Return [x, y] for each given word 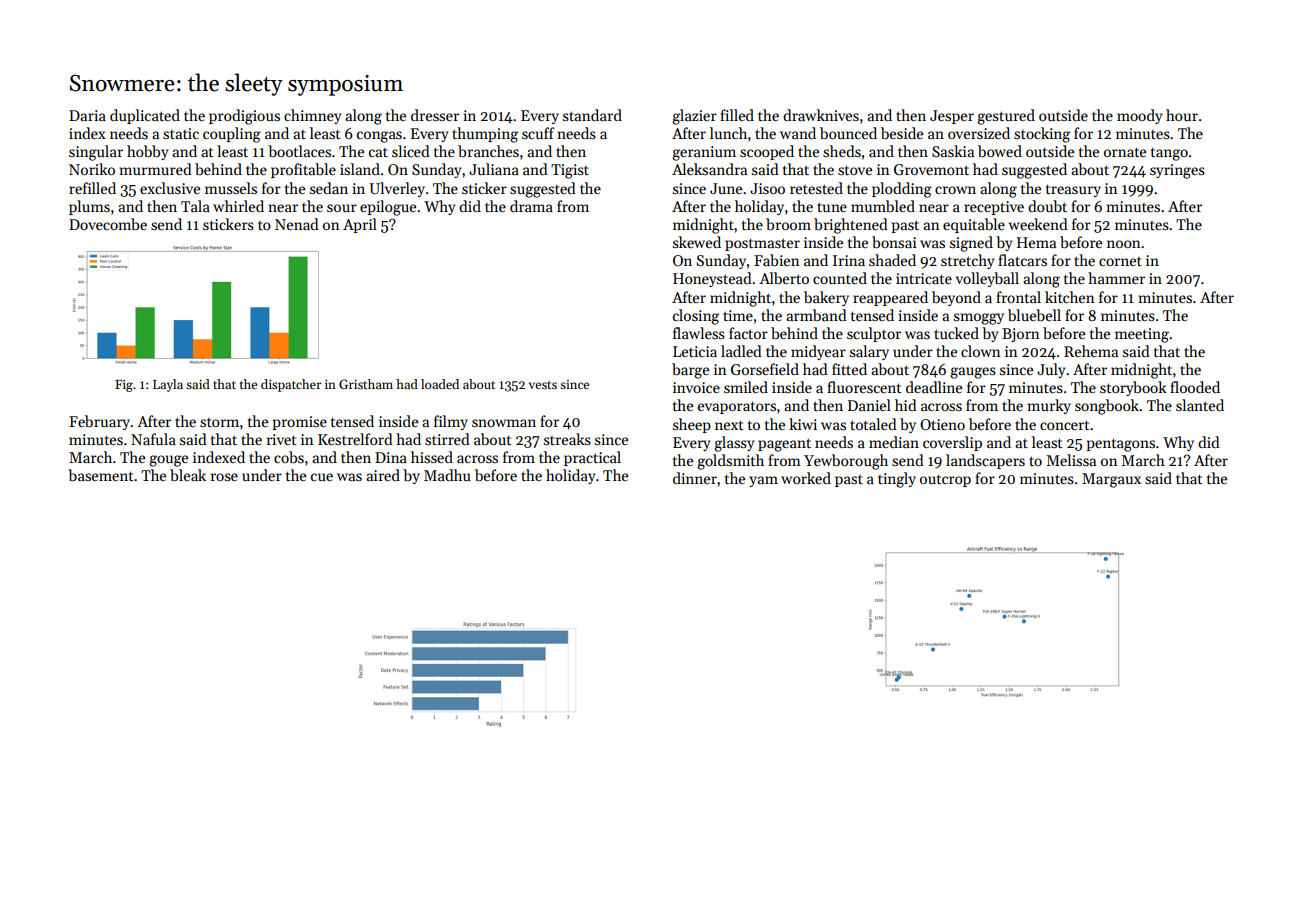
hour [1182, 115]
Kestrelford [355, 439]
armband [816, 315]
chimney [312, 116]
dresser [435, 115]
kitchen [1070, 297]
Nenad [297, 224]
